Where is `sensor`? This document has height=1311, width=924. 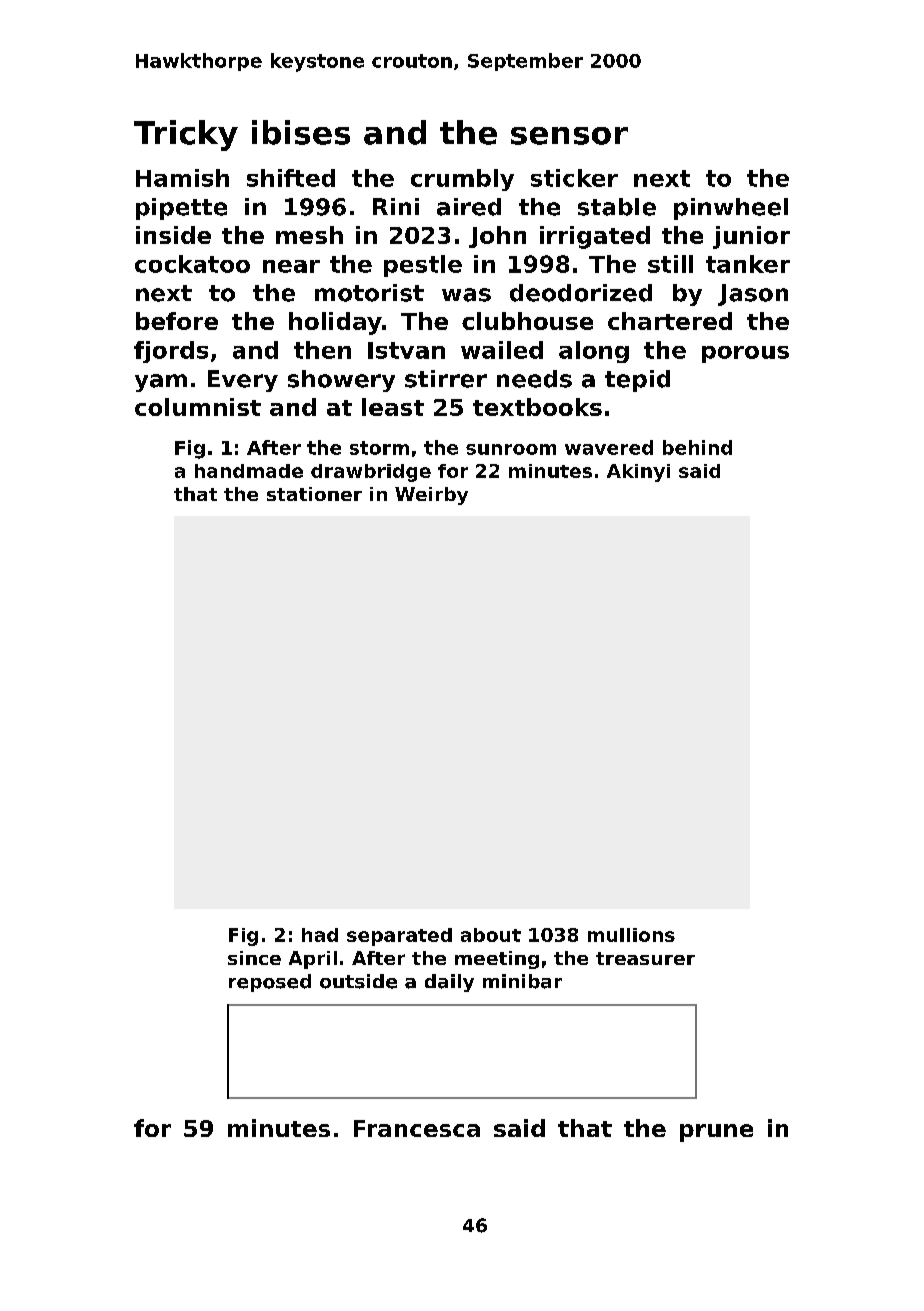 sensor is located at coordinates (569, 136).
